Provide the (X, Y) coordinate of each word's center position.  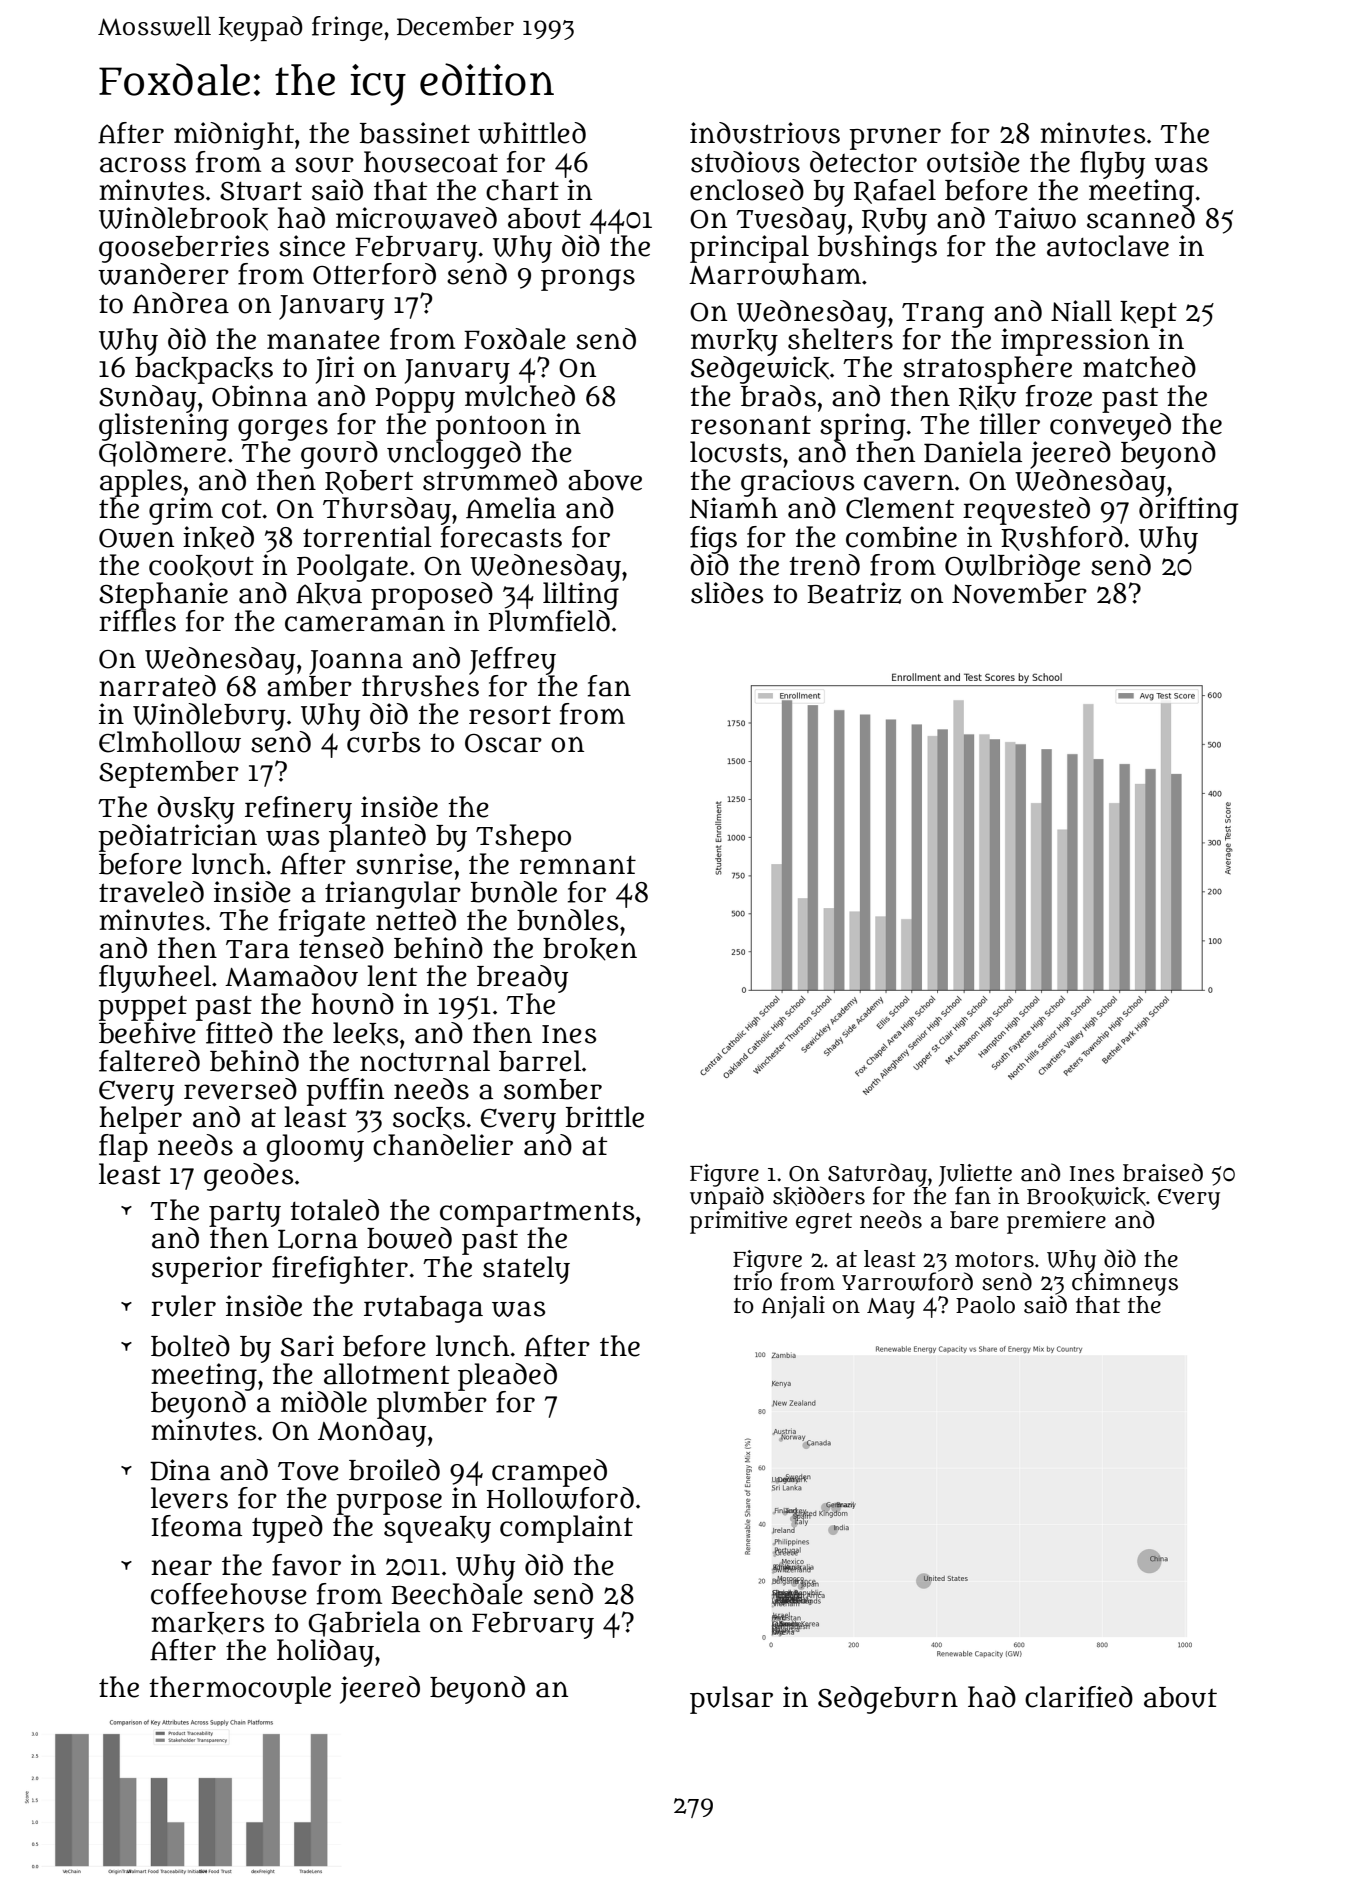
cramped (549, 1472)
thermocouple (240, 1690)
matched (1139, 367)
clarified (1079, 1697)
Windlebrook (183, 219)
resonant (751, 425)
